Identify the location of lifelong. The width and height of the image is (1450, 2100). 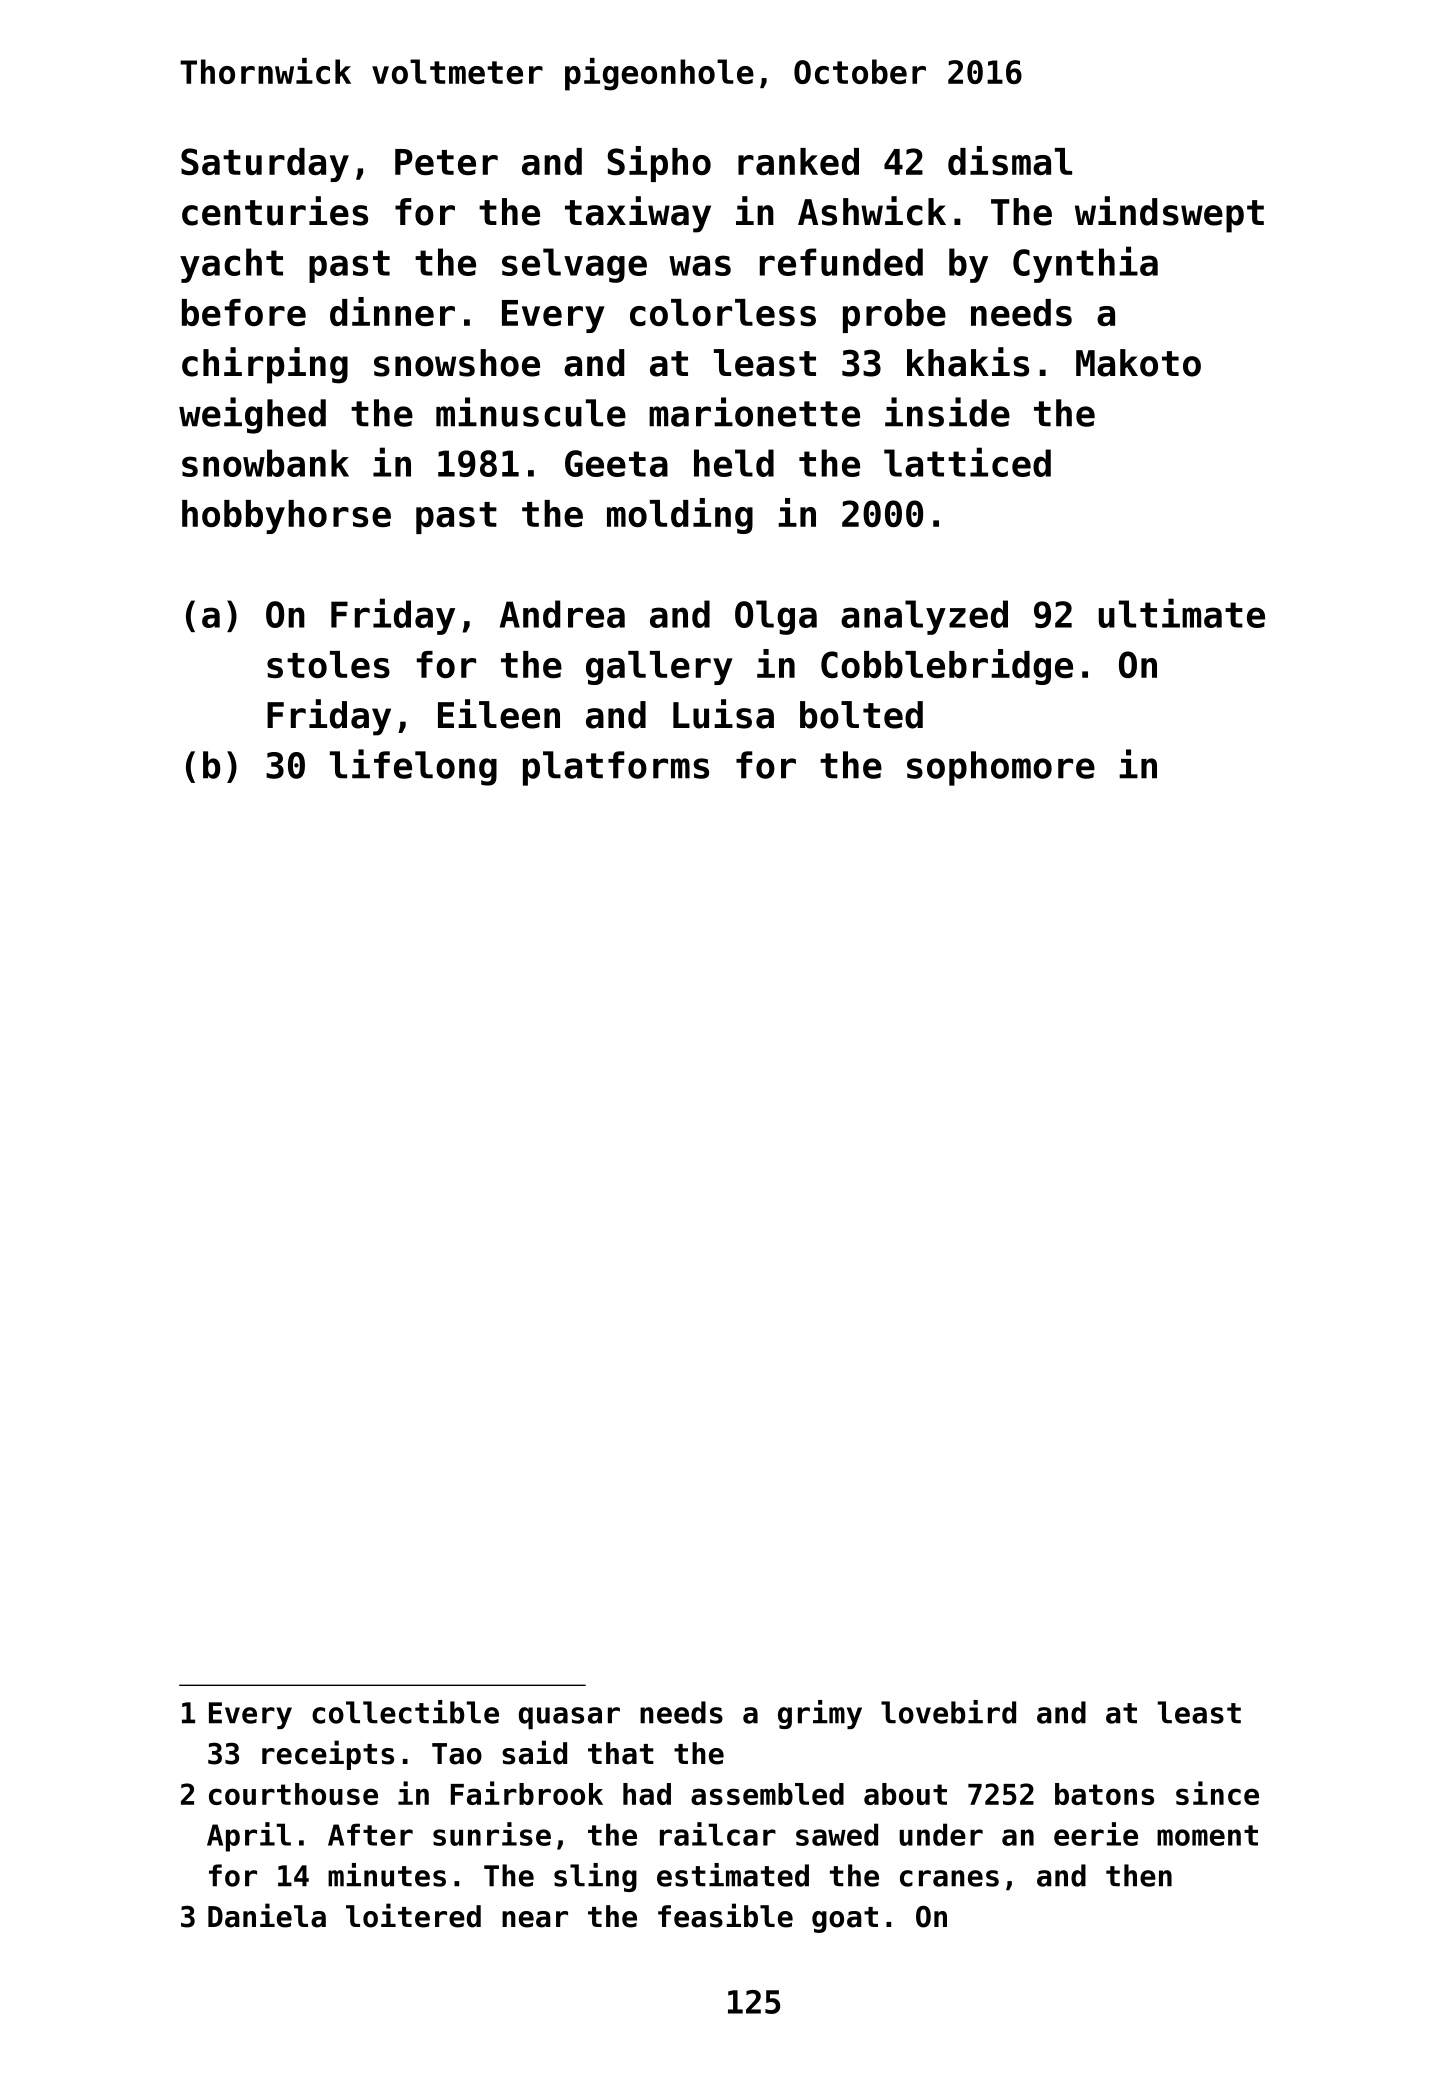
(413, 767).
